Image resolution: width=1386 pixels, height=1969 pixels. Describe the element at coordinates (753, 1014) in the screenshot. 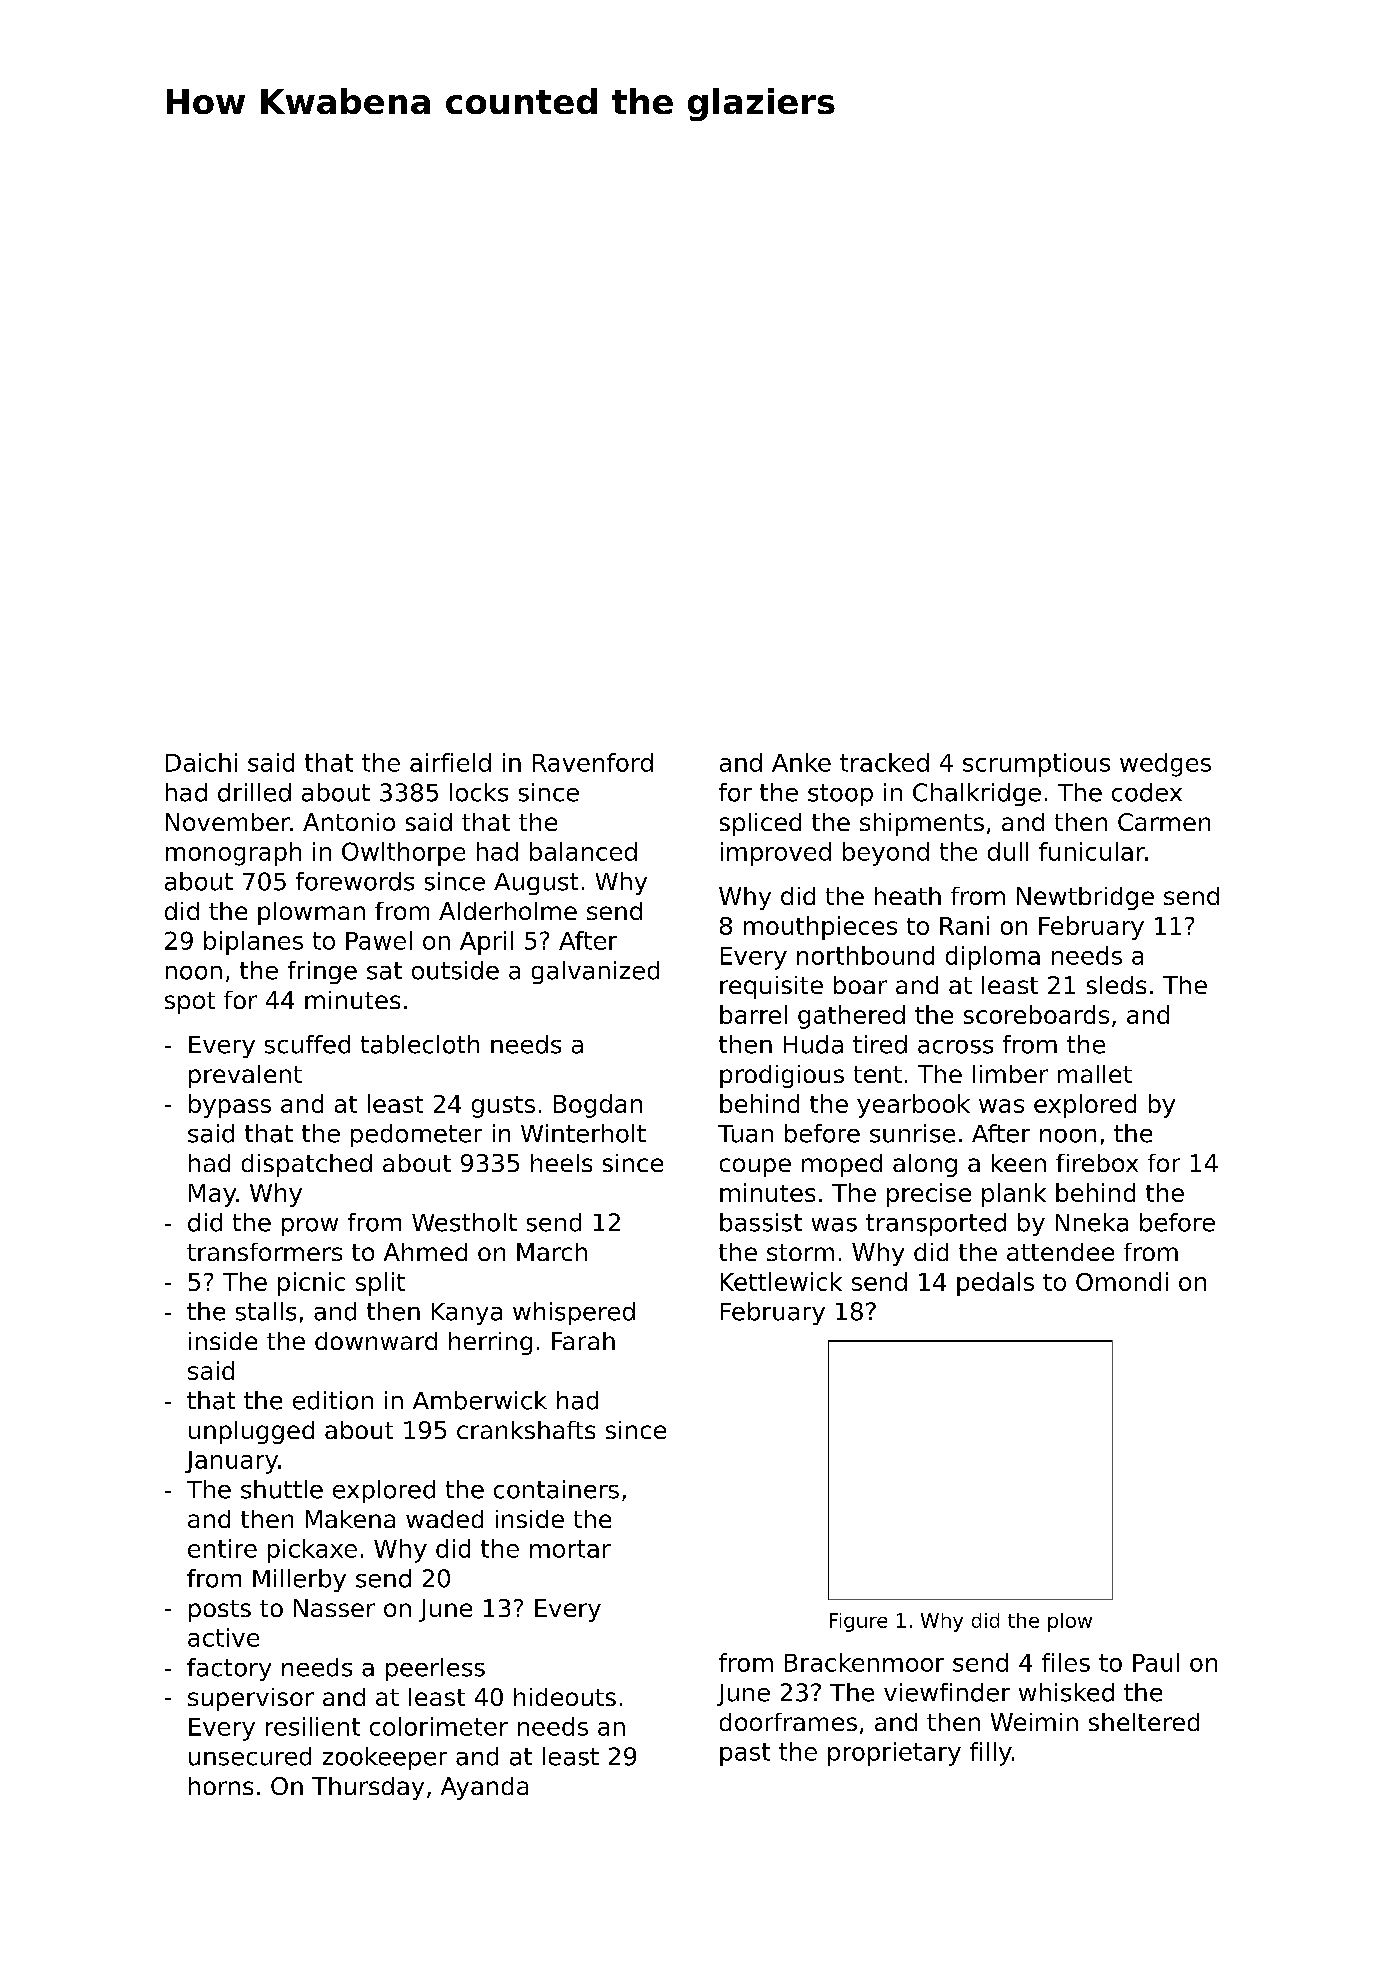

I see `barrel` at that location.
